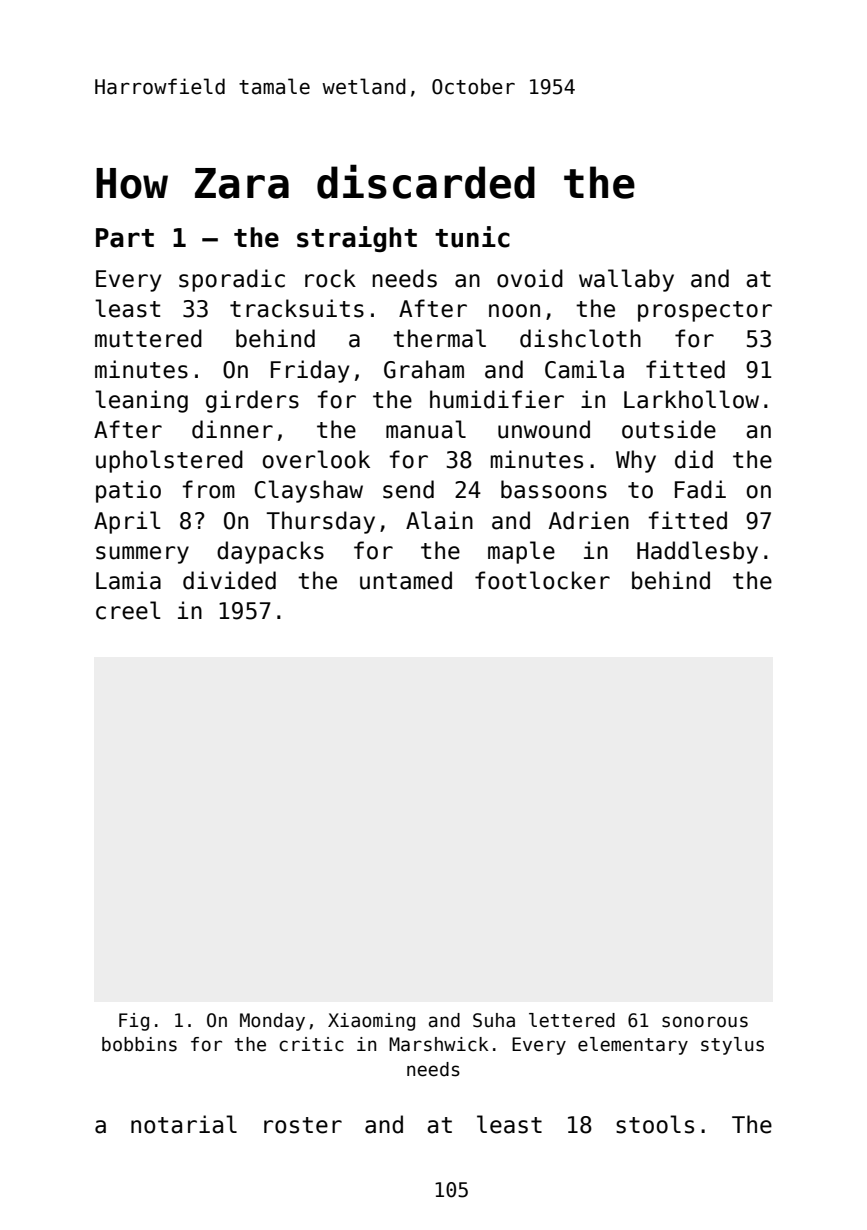 The height and width of the image is (1230, 867). I want to click on straight, so click(357, 239).
